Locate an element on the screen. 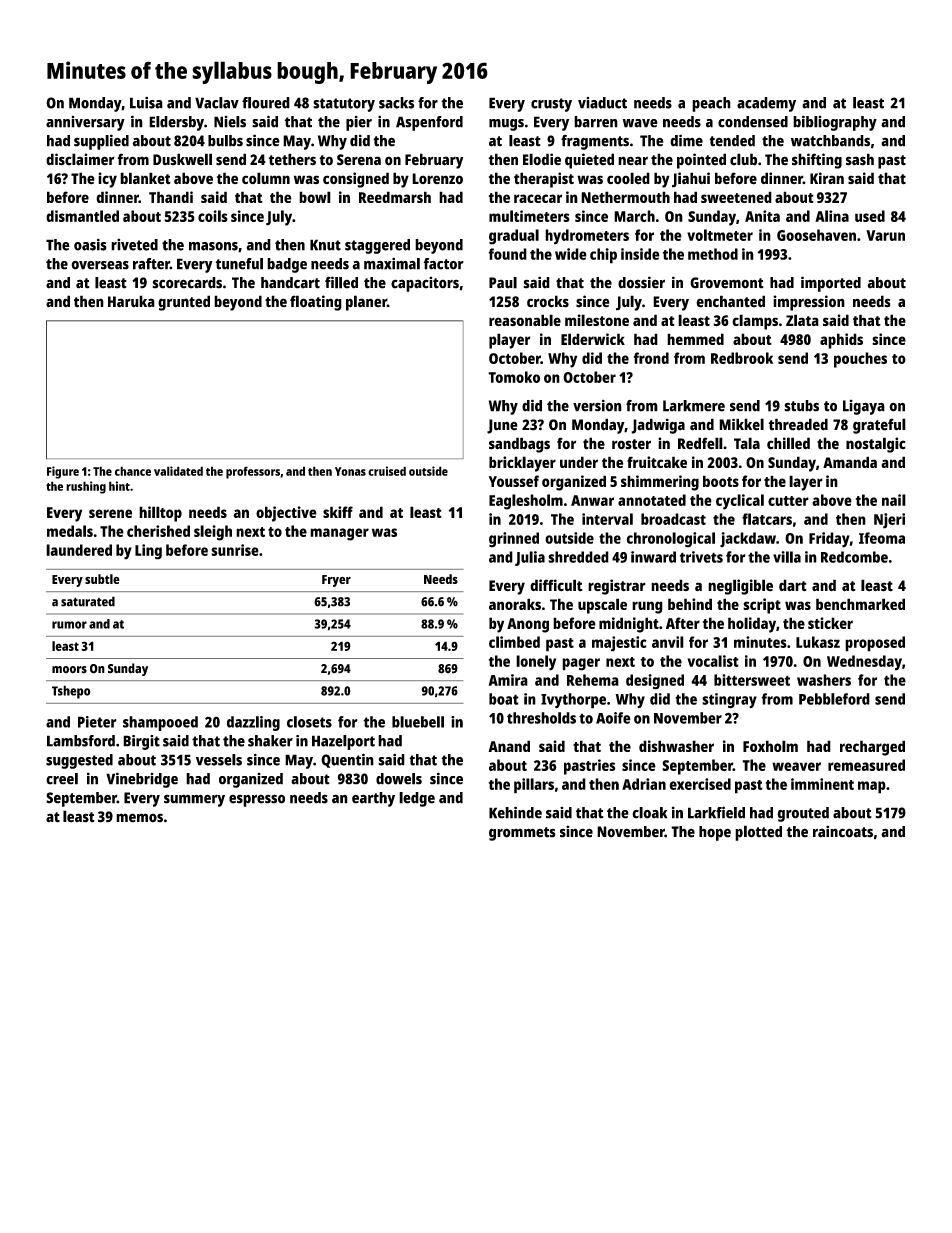 This screenshot has width=952, height=1233. chance is located at coordinates (133, 471).
